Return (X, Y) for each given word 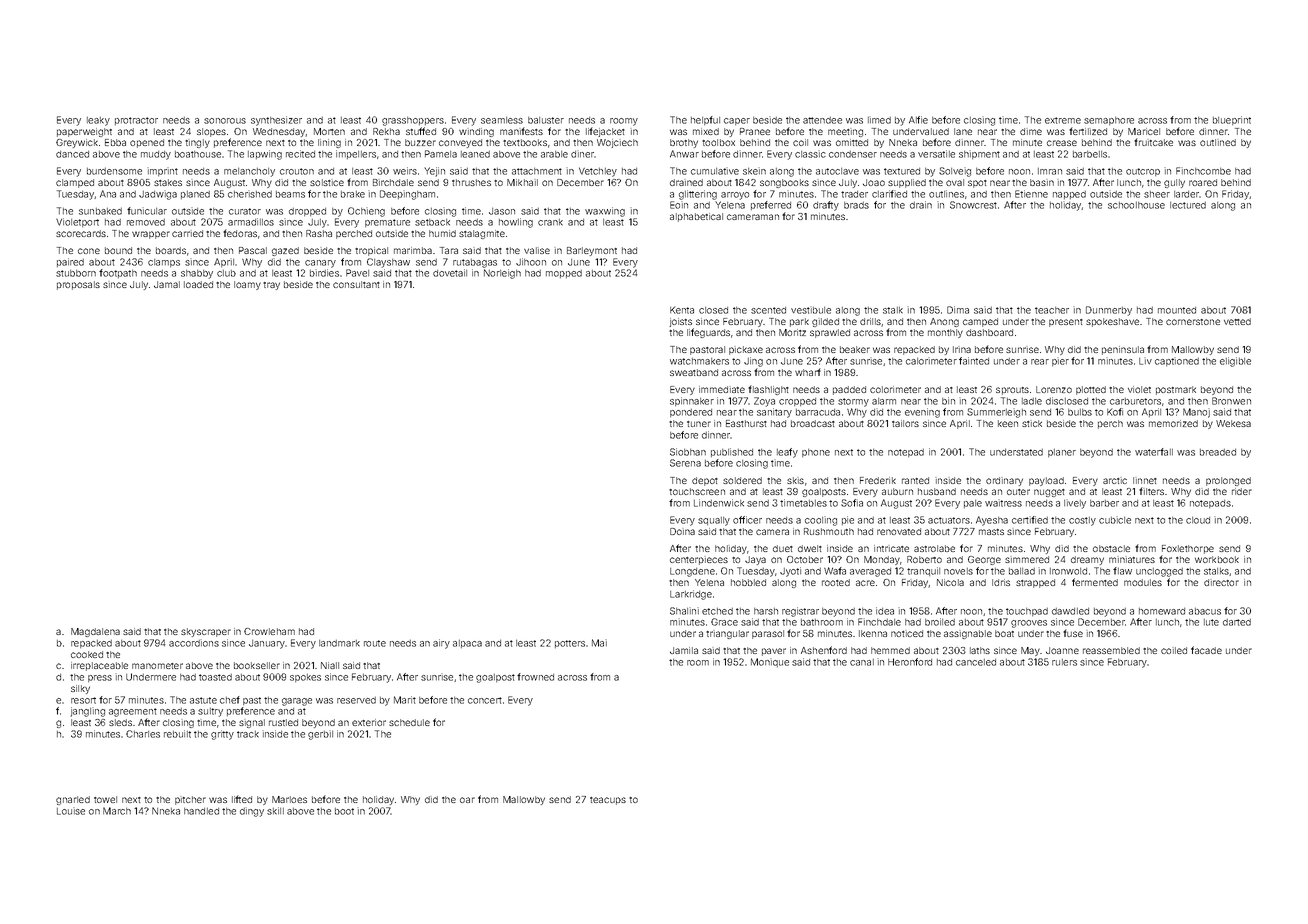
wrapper (151, 235)
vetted (1237, 321)
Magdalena (95, 632)
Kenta (682, 310)
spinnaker (692, 401)
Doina (682, 531)
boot (344, 811)
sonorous (225, 121)
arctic (1115, 480)
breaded (1218, 452)
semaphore (1109, 121)
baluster (546, 120)
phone (816, 453)
